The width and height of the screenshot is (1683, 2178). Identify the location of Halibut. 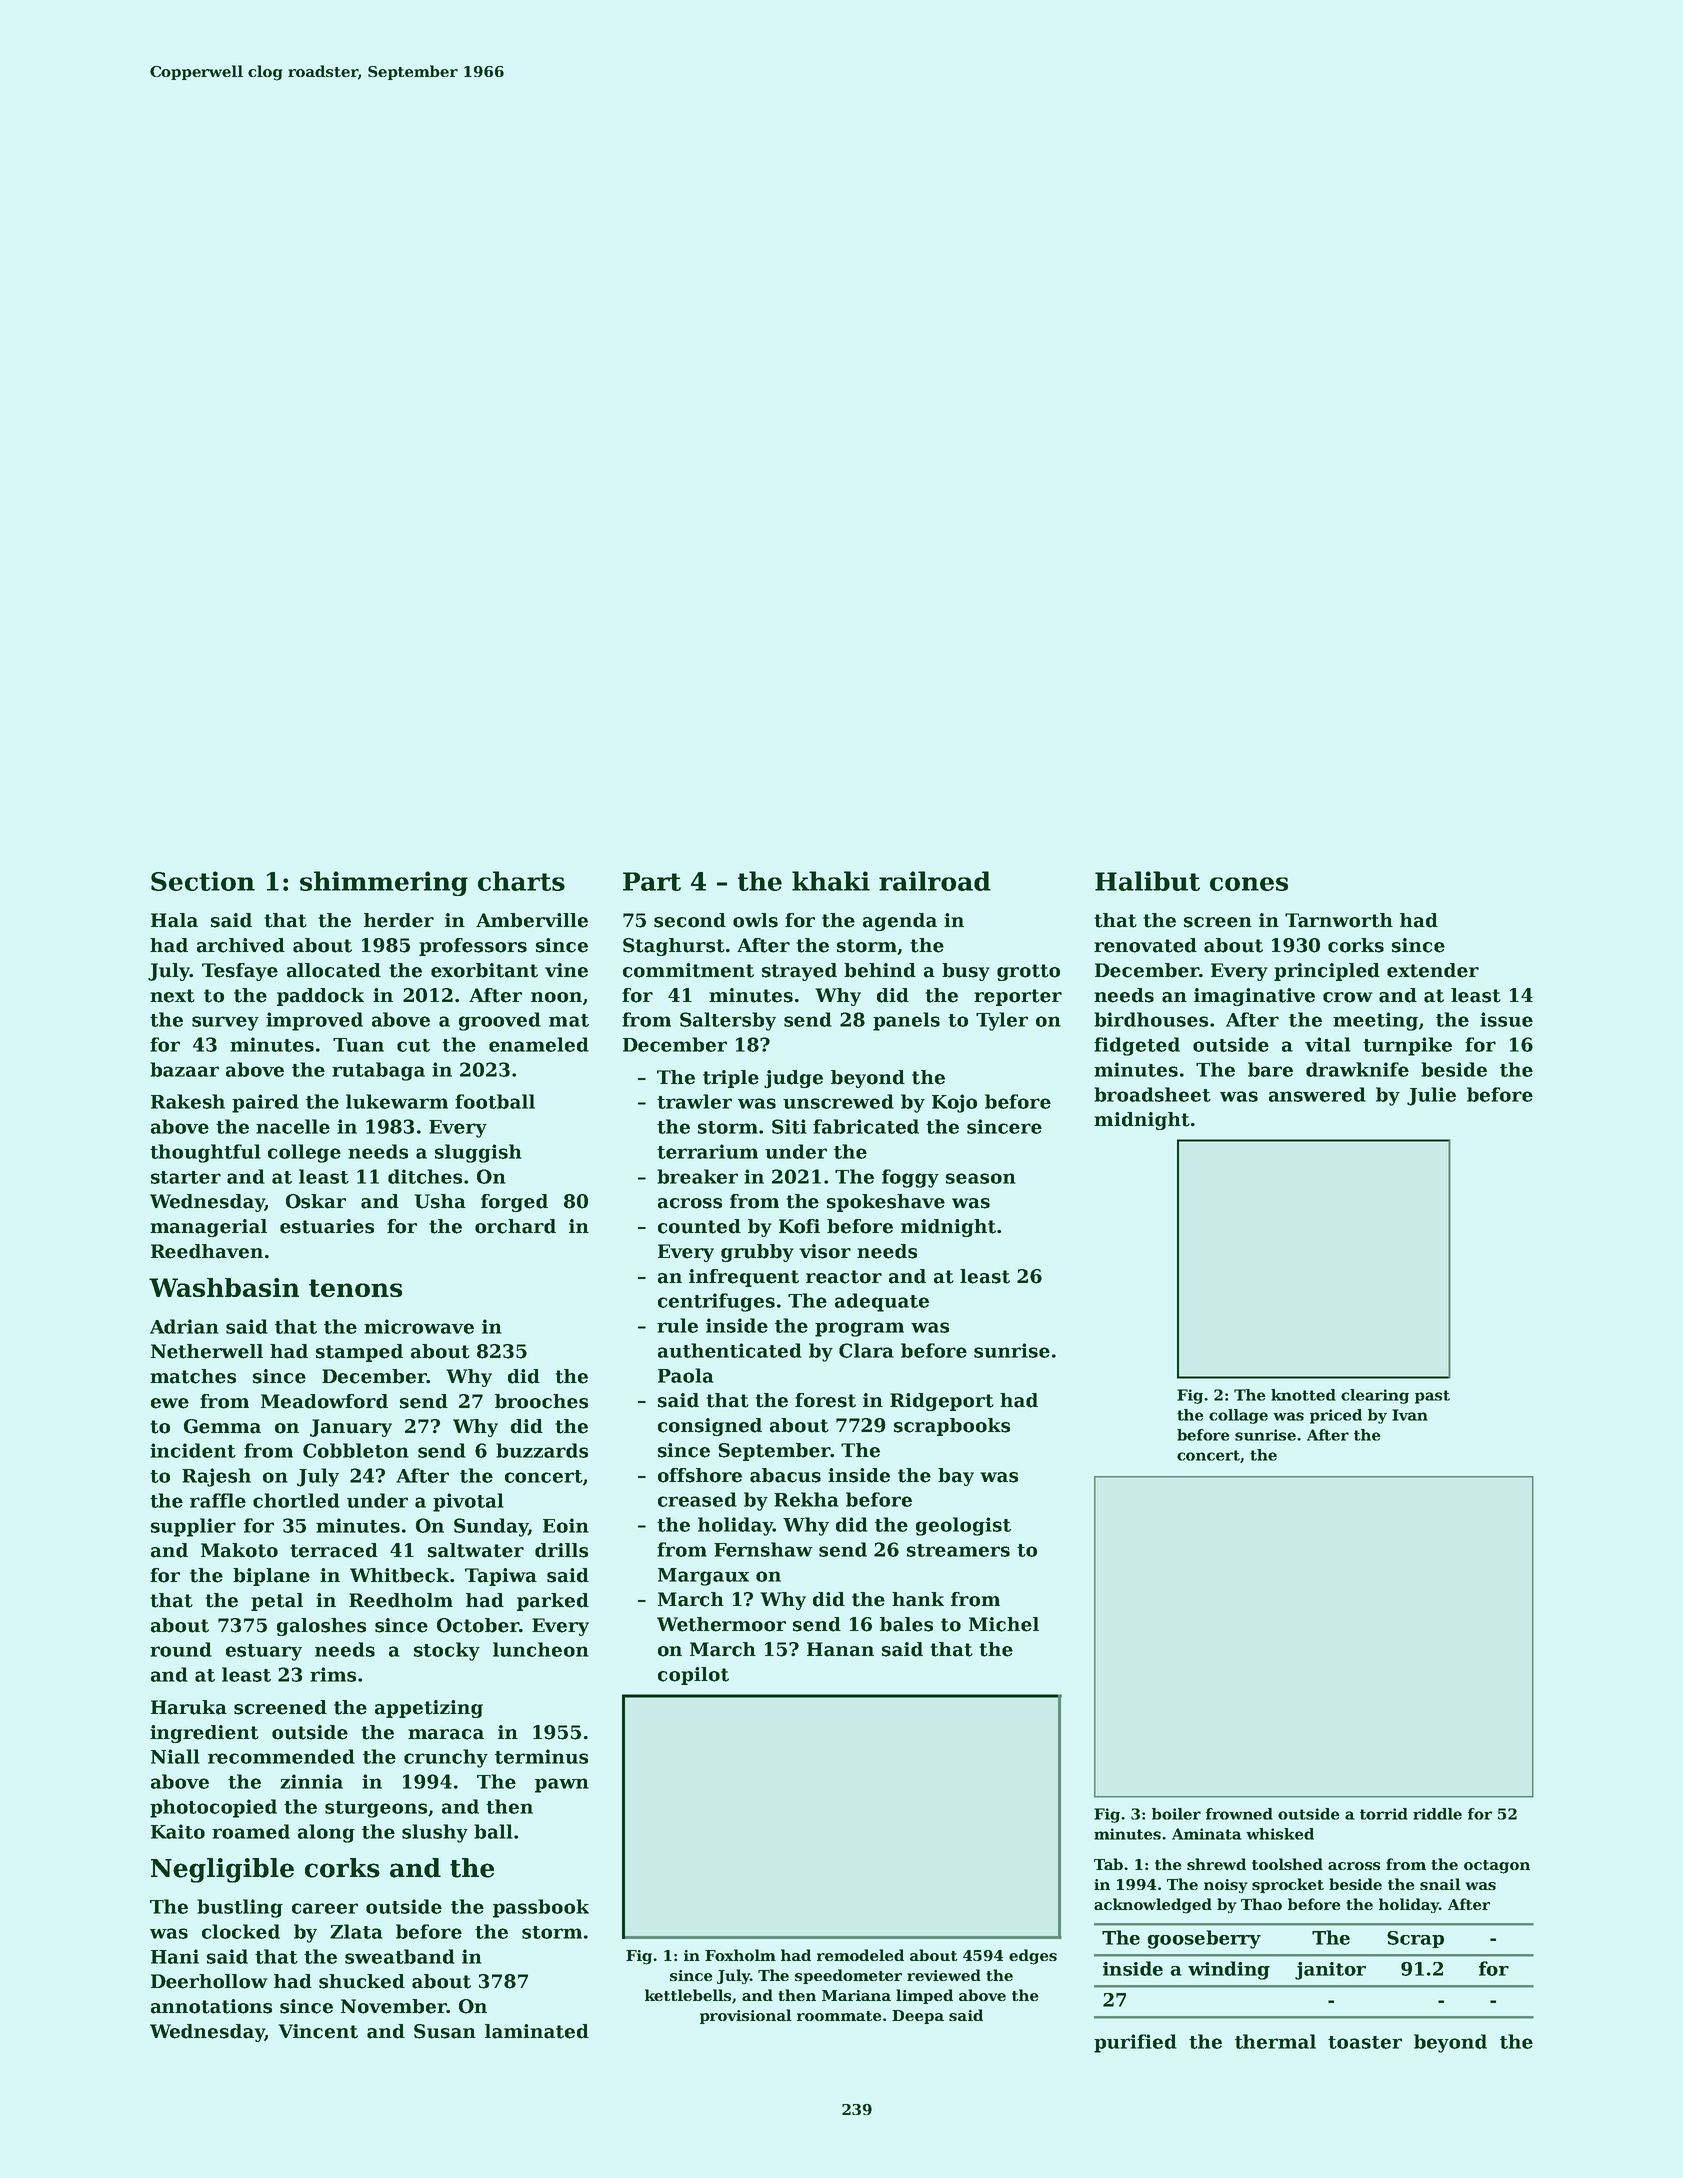
(1147, 881).
